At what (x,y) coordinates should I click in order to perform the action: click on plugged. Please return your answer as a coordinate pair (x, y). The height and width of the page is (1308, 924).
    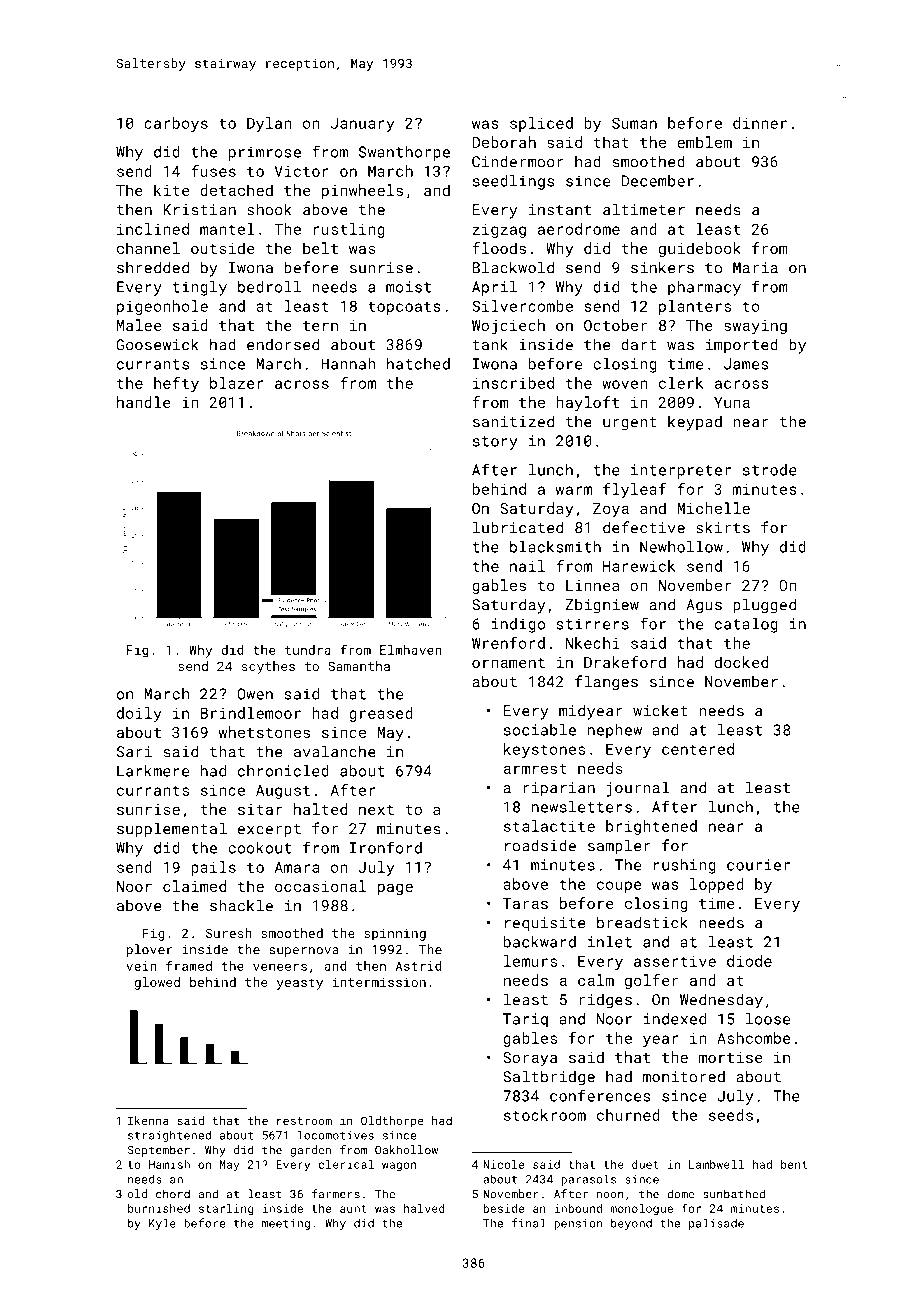
    Looking at the image, I should click on (764, 606).
